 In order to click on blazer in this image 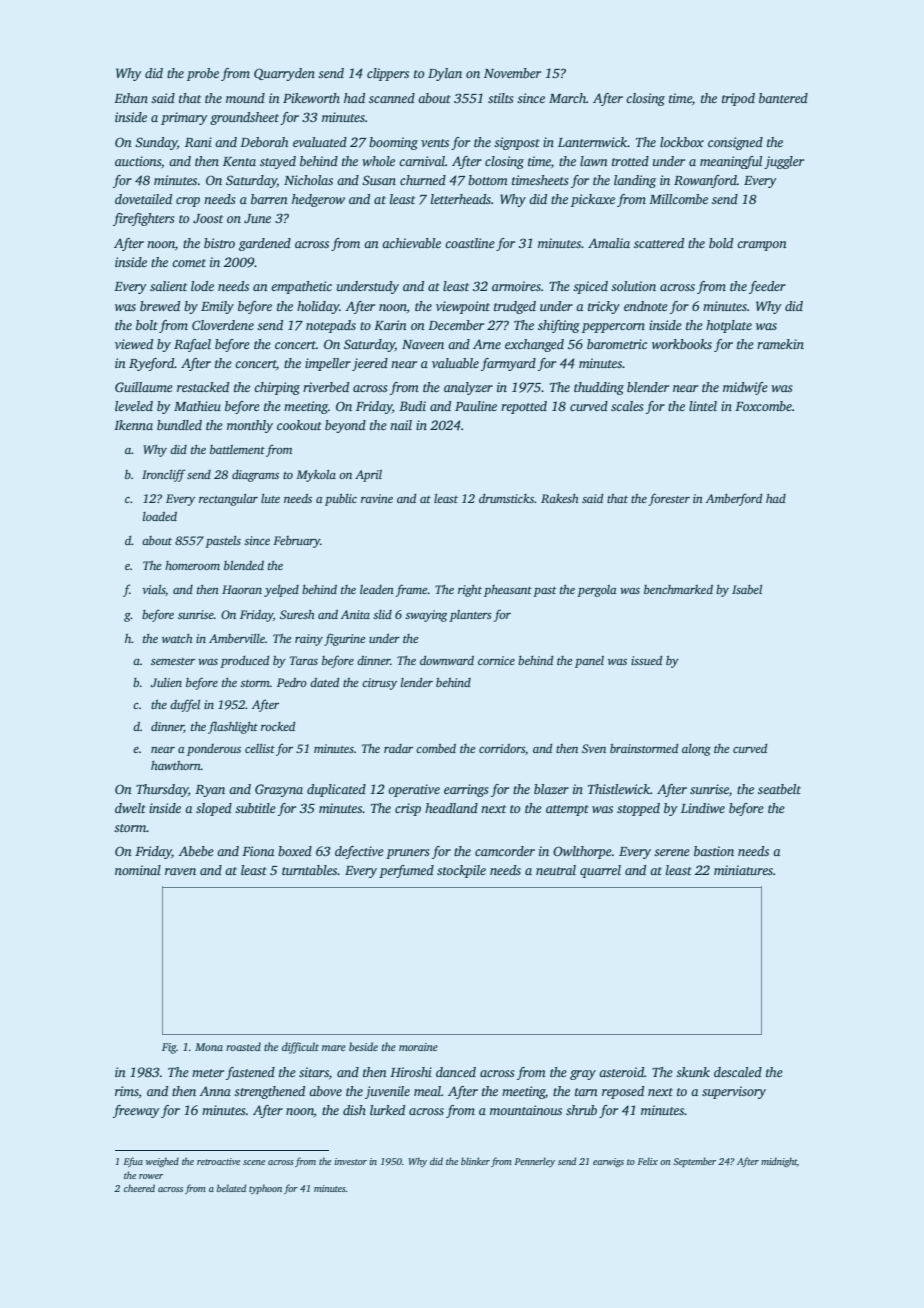, I will do `click(551, 789)`.
